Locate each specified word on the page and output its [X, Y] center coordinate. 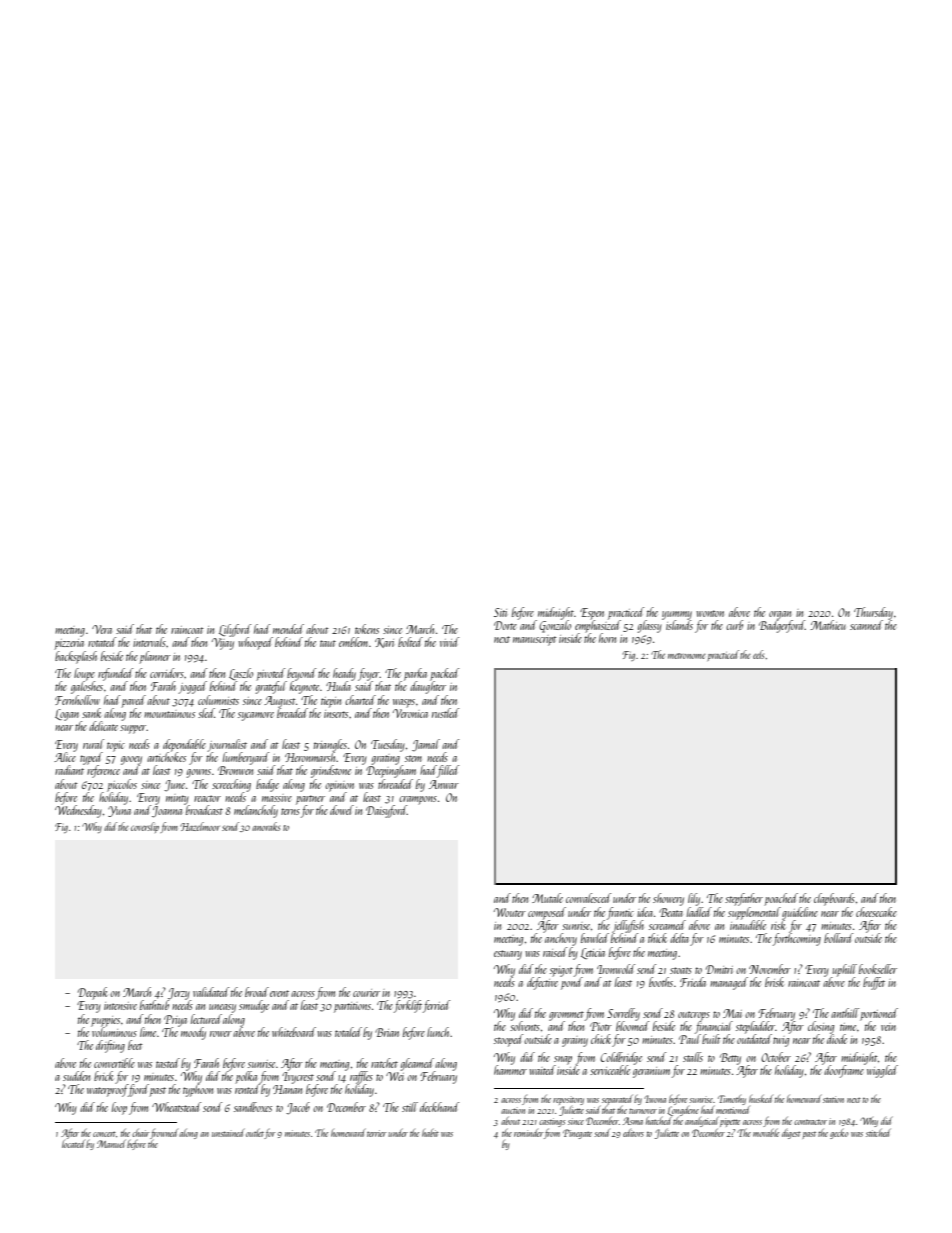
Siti [500, 612]
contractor [810, 1122]
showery [668, 899]
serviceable [610, 1070]
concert [104, 1134]
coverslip [145, 827]
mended [288, 629]
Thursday [873, 613]
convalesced [588, 898]
